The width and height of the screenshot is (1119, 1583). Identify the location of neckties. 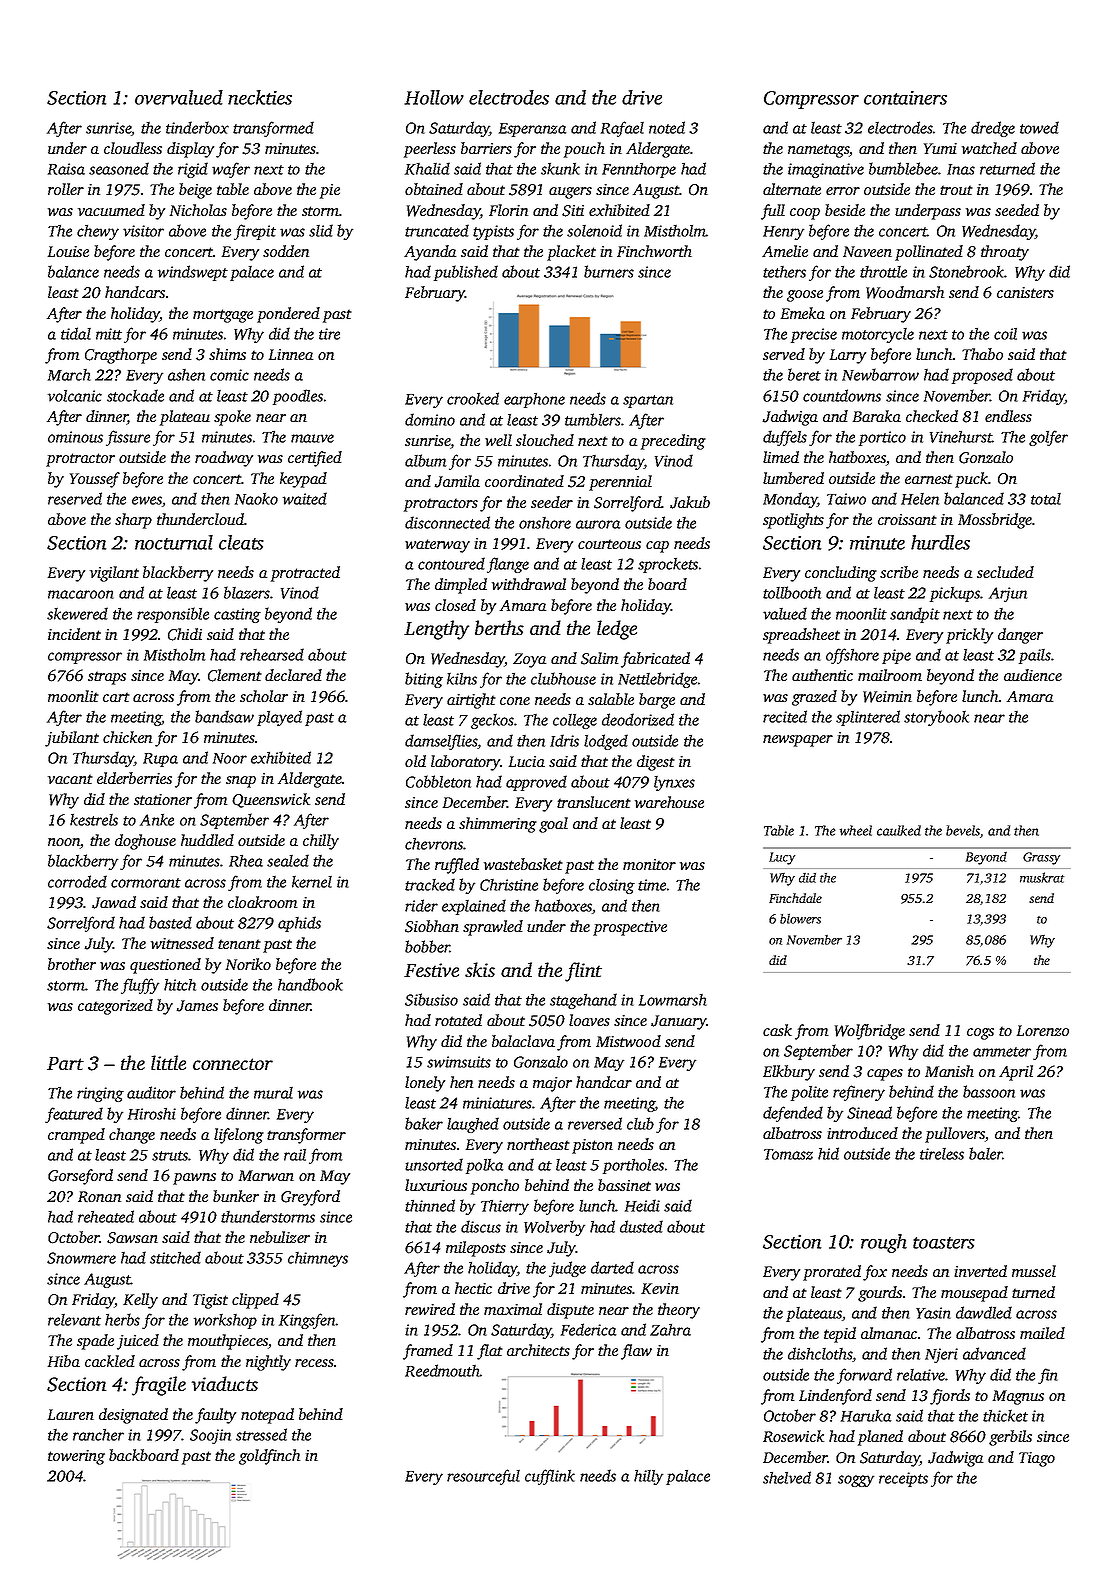
(260, 97).
